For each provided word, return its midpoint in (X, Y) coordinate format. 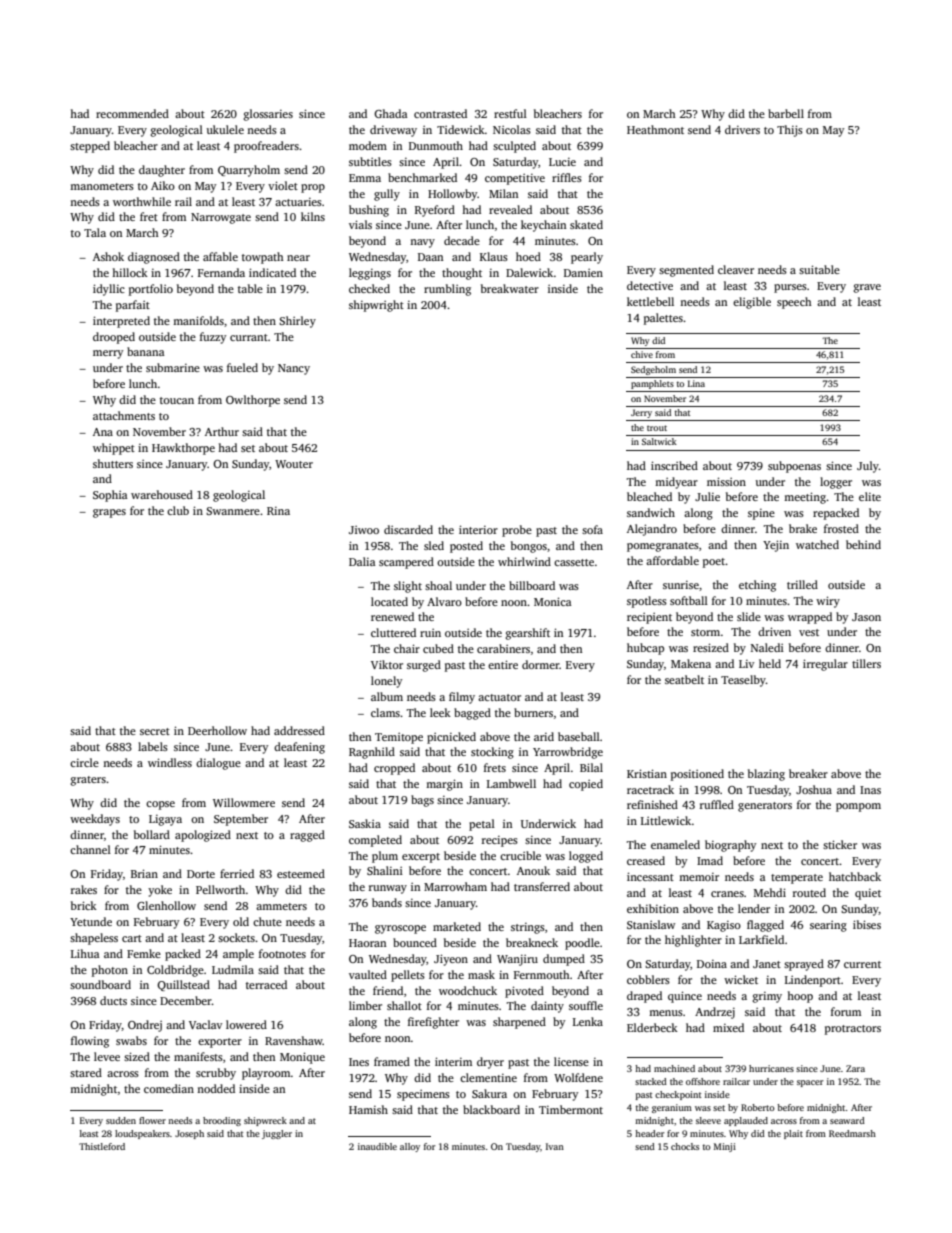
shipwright (376, 306)
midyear (676, 483)
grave (867, 288)
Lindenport (813, 981)
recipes (500, 841)
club (178, 510)
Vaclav (206, 1024)
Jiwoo (364, 530)
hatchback (855, 876)
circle (84, 762)
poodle (582, 944)
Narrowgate (221, 218)
